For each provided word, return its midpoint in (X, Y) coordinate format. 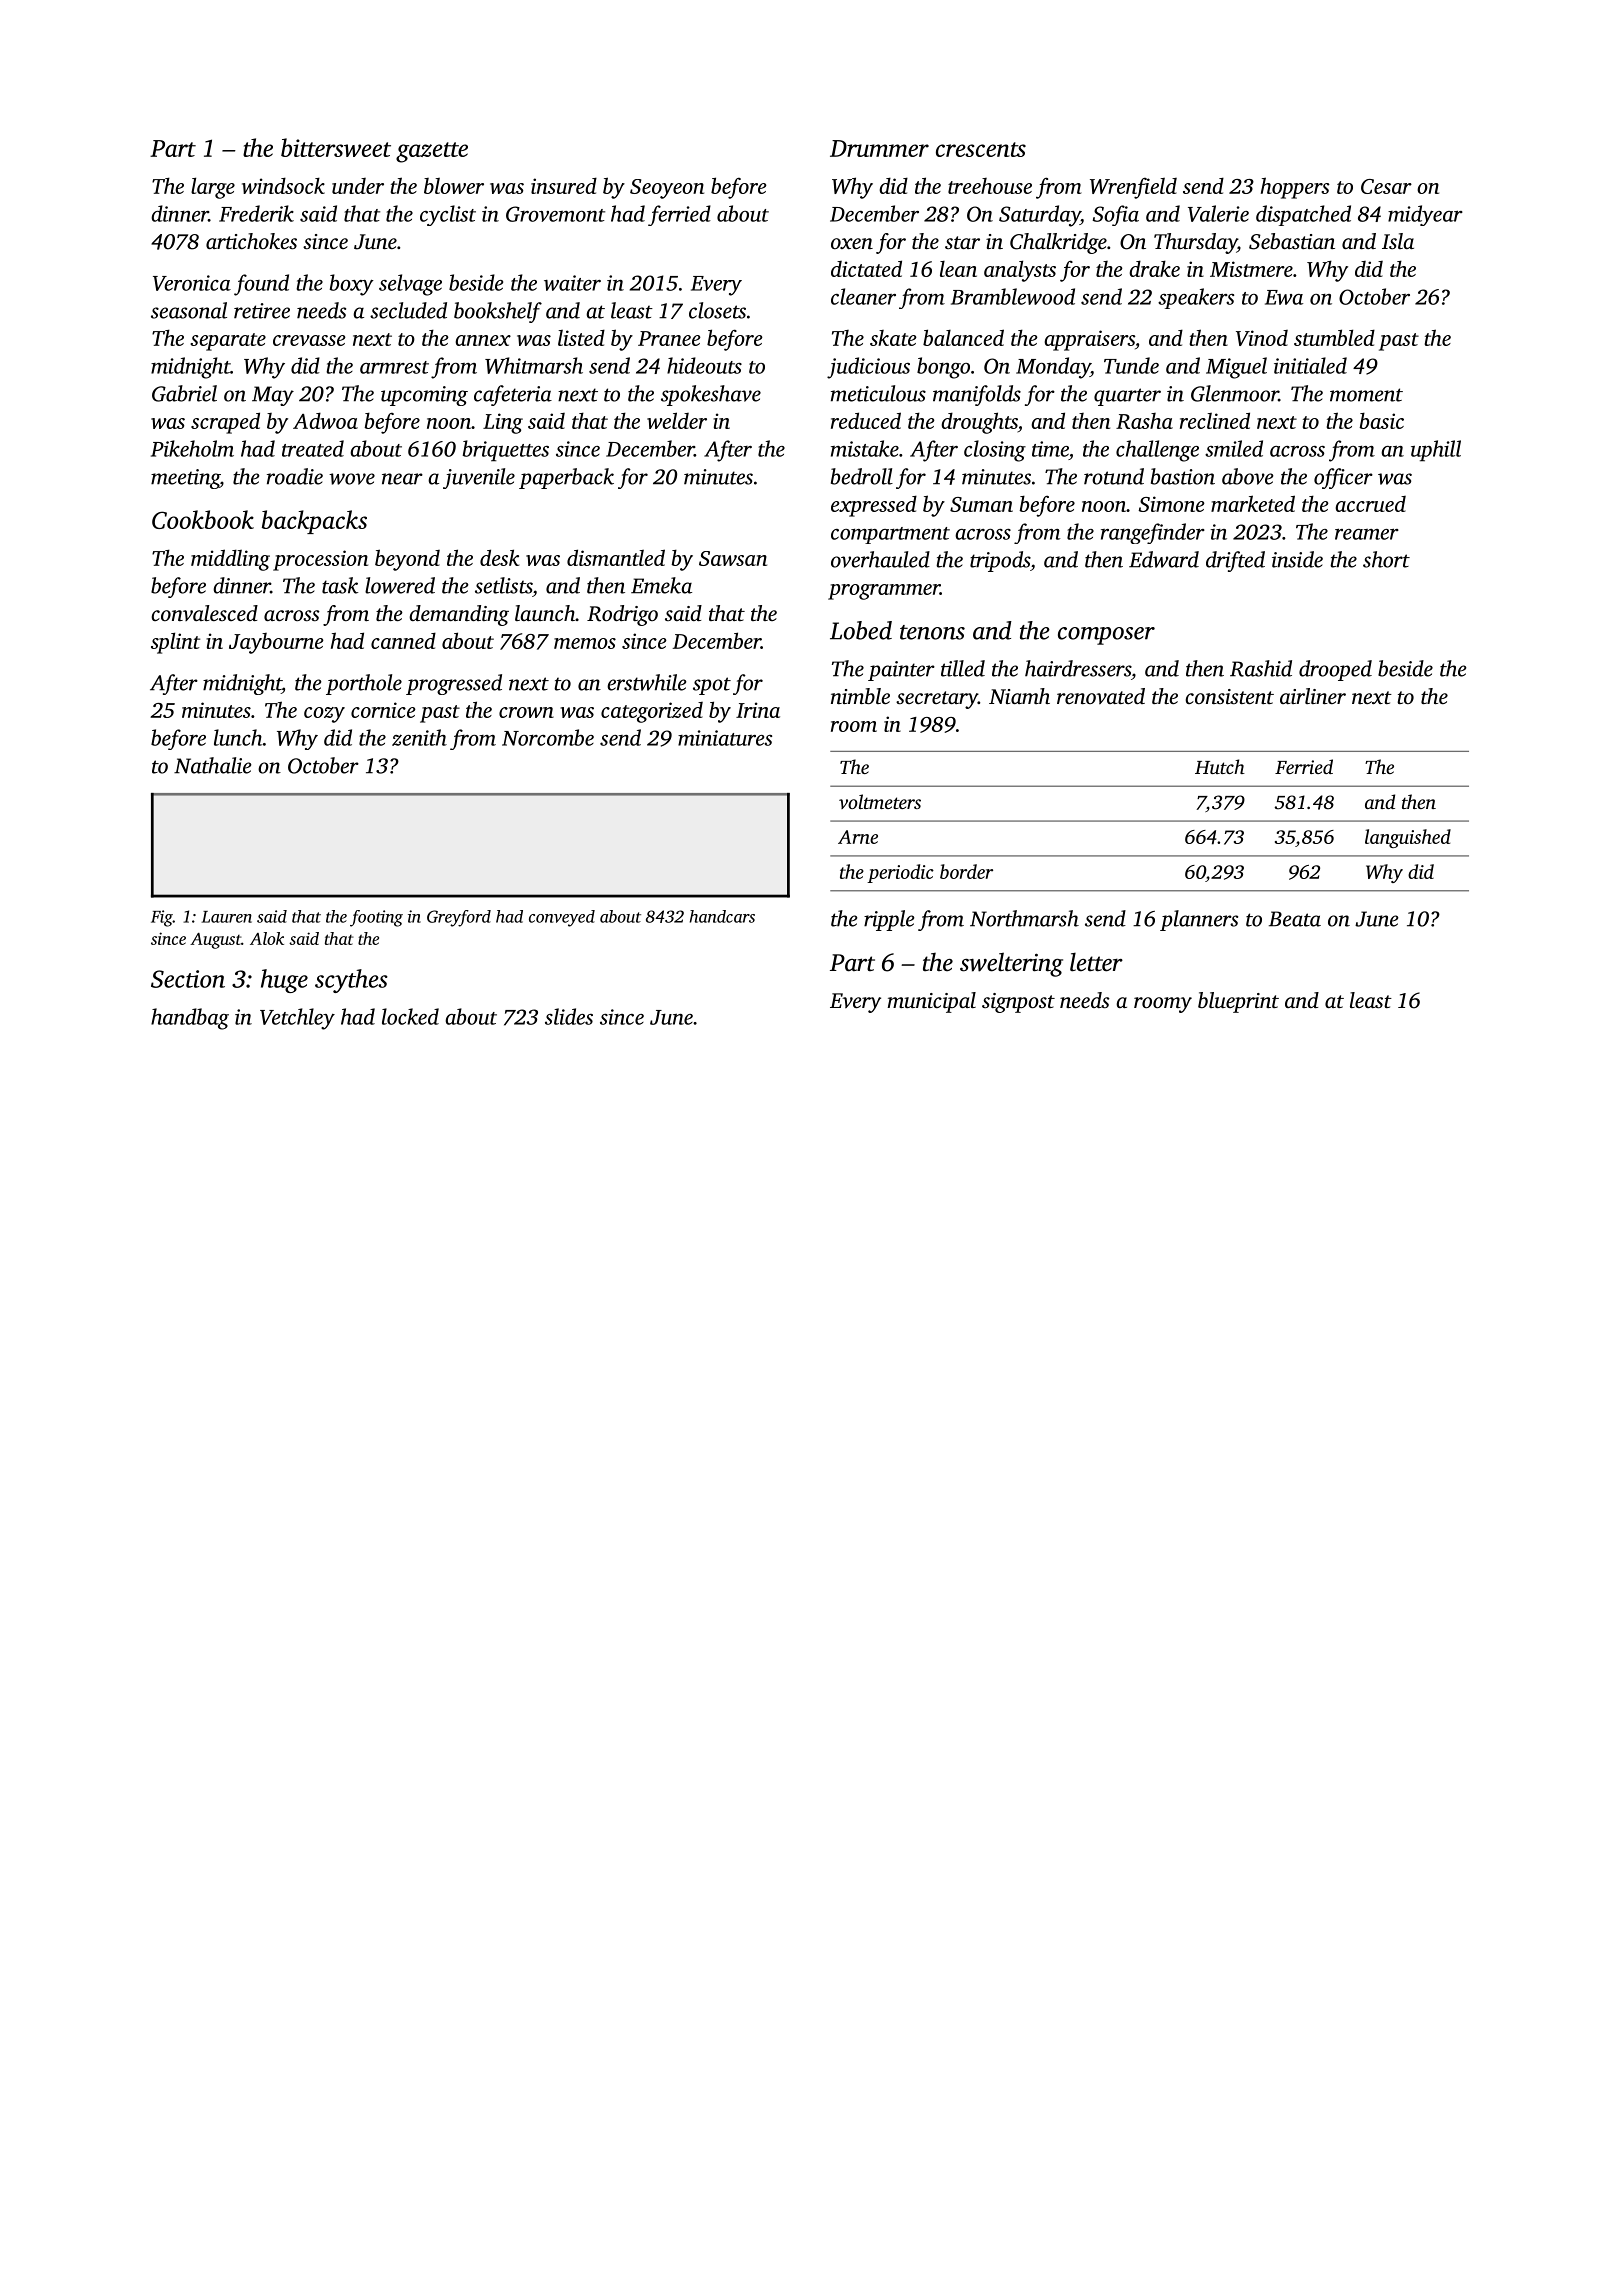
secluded (408, 310)
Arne (858, 837)
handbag (190, 1019)
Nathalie (212, 765)
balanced (963, 337)
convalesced (204, 613)
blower (454, 186)
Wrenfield (1133, 188)
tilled (963, 668)
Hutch (1220, 766)
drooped (1335, 670)
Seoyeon (667, 189)
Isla (1398, 241)
